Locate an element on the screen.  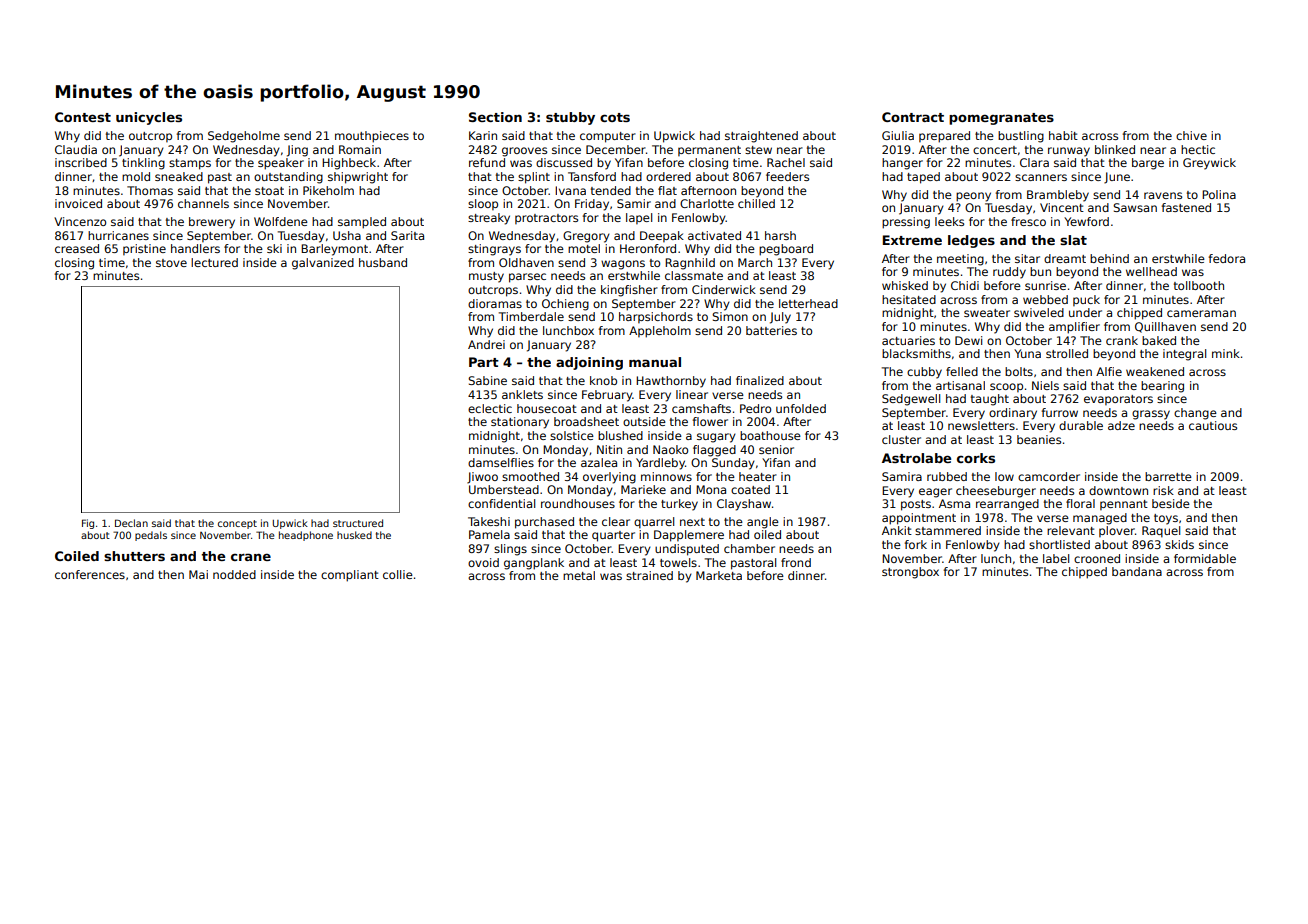
crane is located at coordinates (251, 557).
